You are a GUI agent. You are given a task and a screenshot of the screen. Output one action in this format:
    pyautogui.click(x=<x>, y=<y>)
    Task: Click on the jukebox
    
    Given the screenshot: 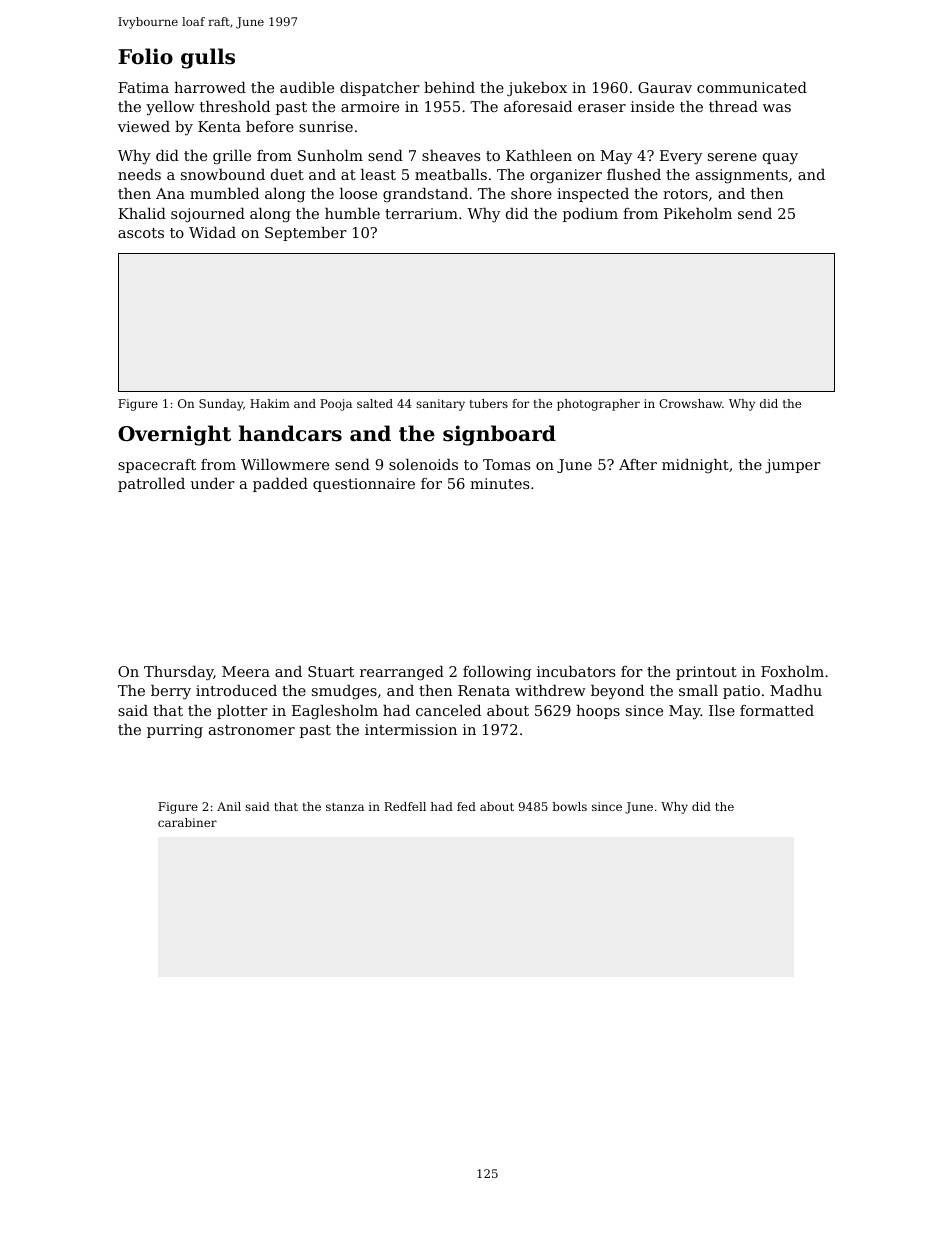 What is the action you would take?
    pyautogui.click(x=537, y=89)
